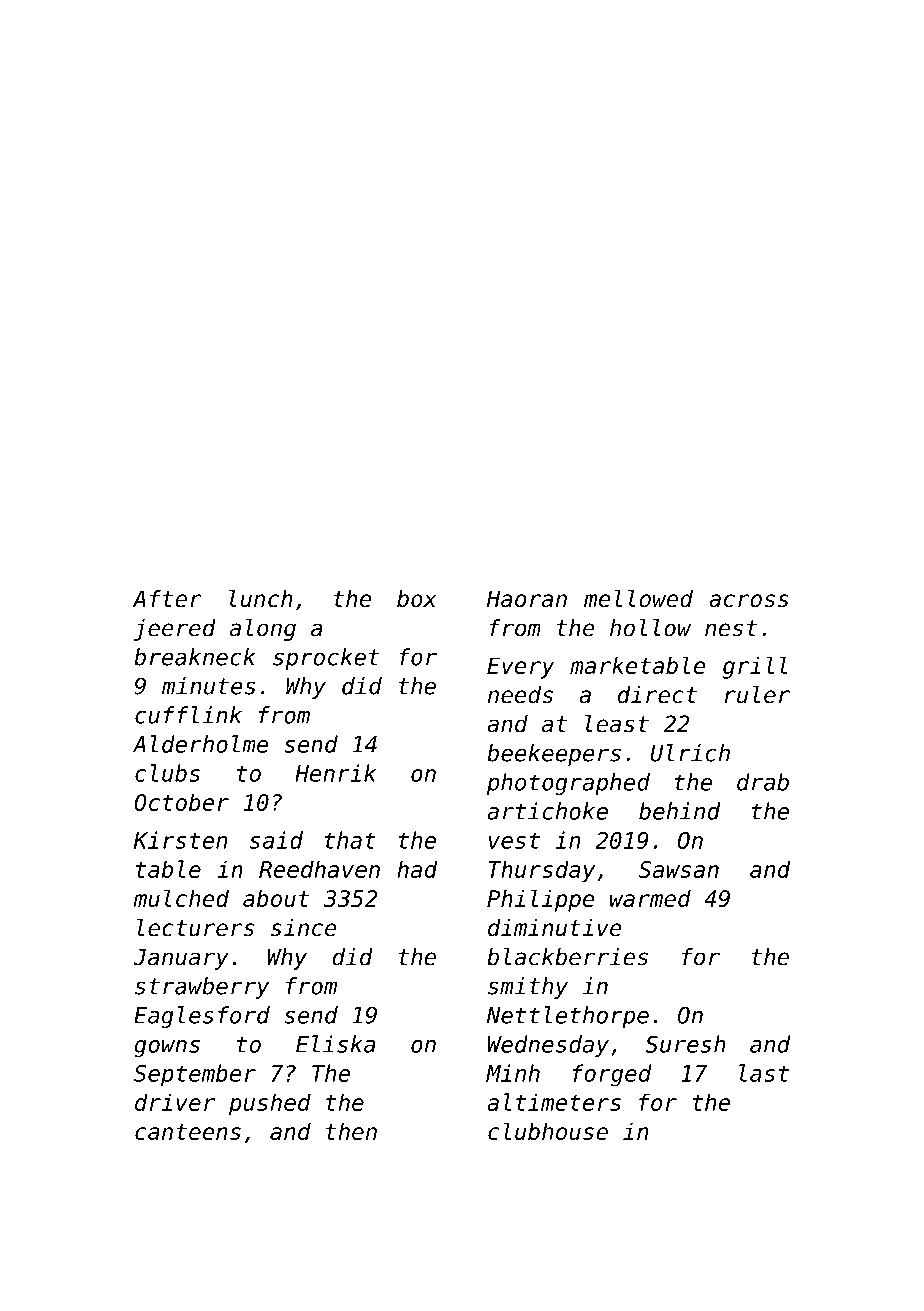 Image resolution: width=924 pixels, height=1311 pixels. I want to click on canteens, so click(188, 1132).
